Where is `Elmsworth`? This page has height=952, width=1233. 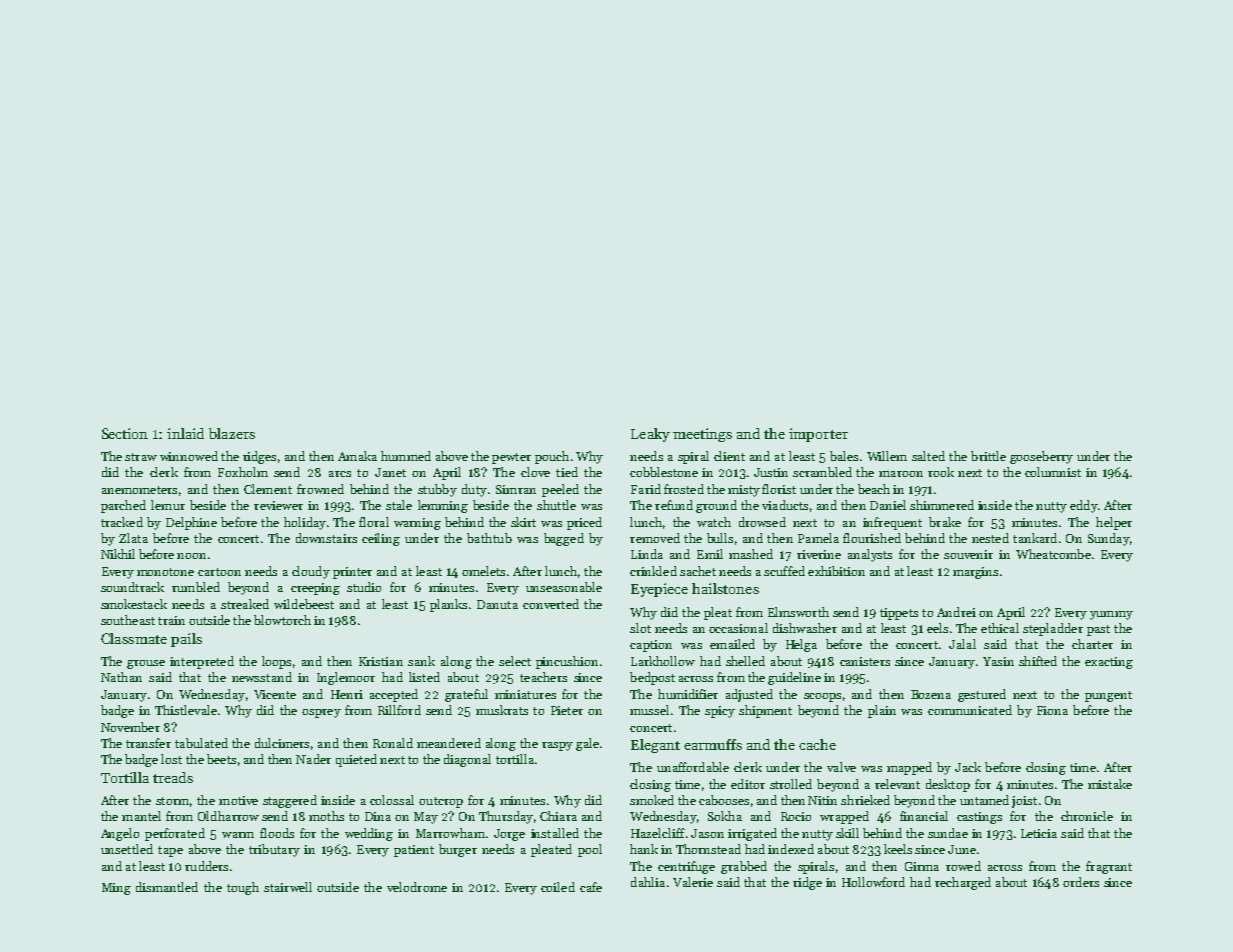
Elmsworth is located at coordinates (798, 612).
